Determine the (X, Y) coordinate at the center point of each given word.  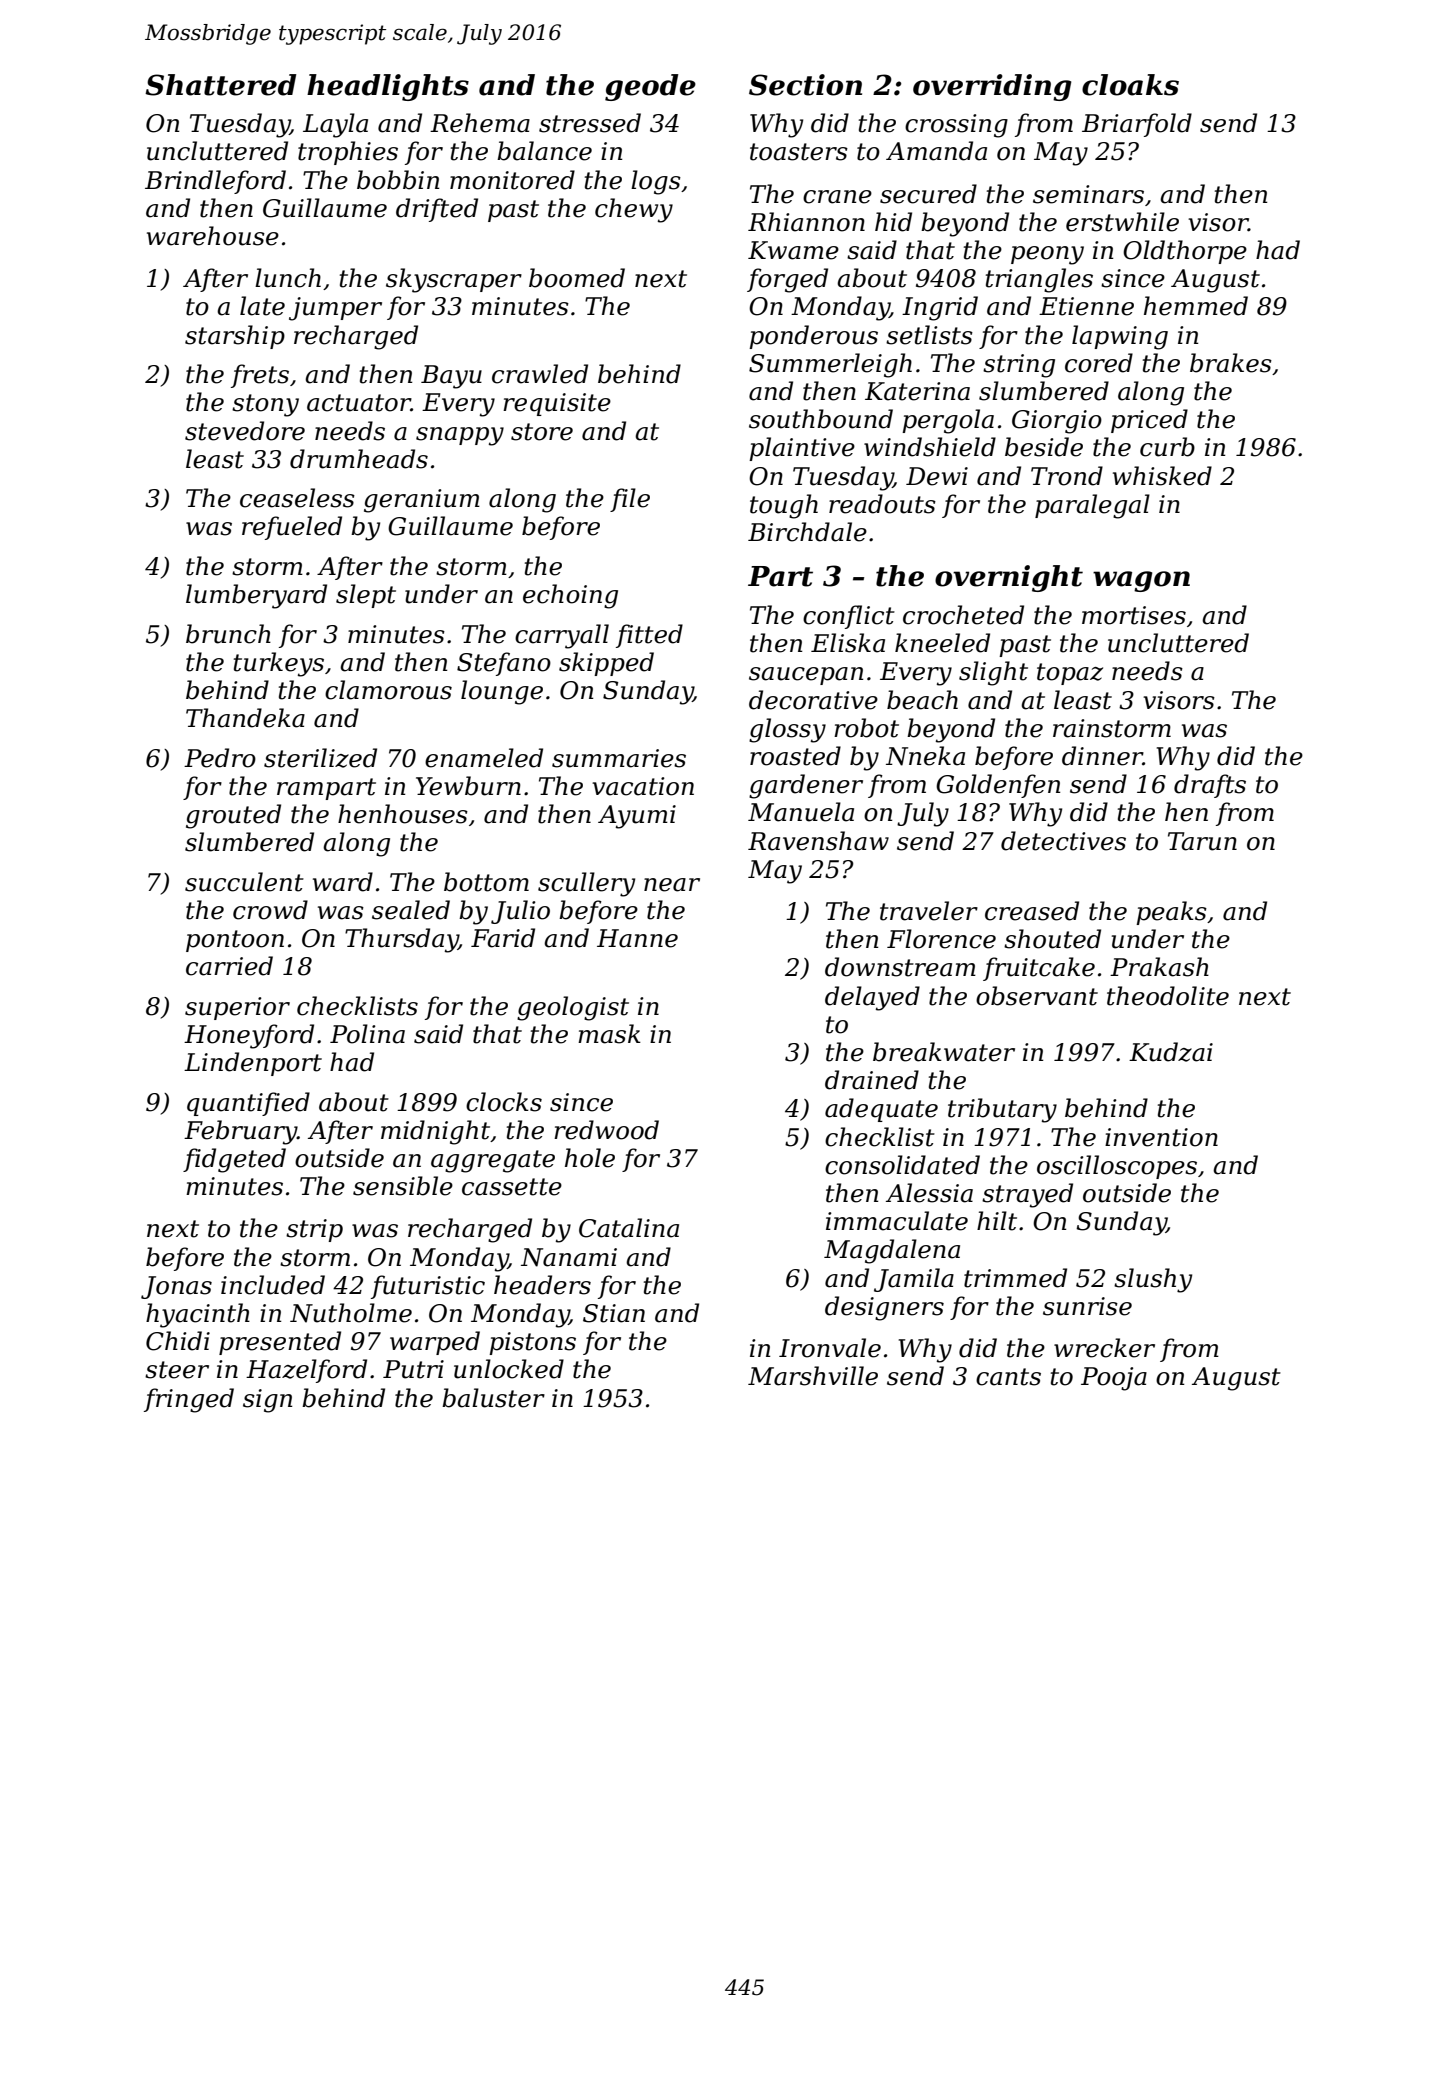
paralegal (1092, 506)
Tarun (1202, 841)
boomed (577, 278)
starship (235, 337)
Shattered (220, 85)
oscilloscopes (1117, 1167)
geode (650, 87)
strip (314, 1230)
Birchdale (807, 532)
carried (229, 966)
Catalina (629, 1228)
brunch (228, 634)
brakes (1231, 363)
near (672, 885)
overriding (992, 87)
